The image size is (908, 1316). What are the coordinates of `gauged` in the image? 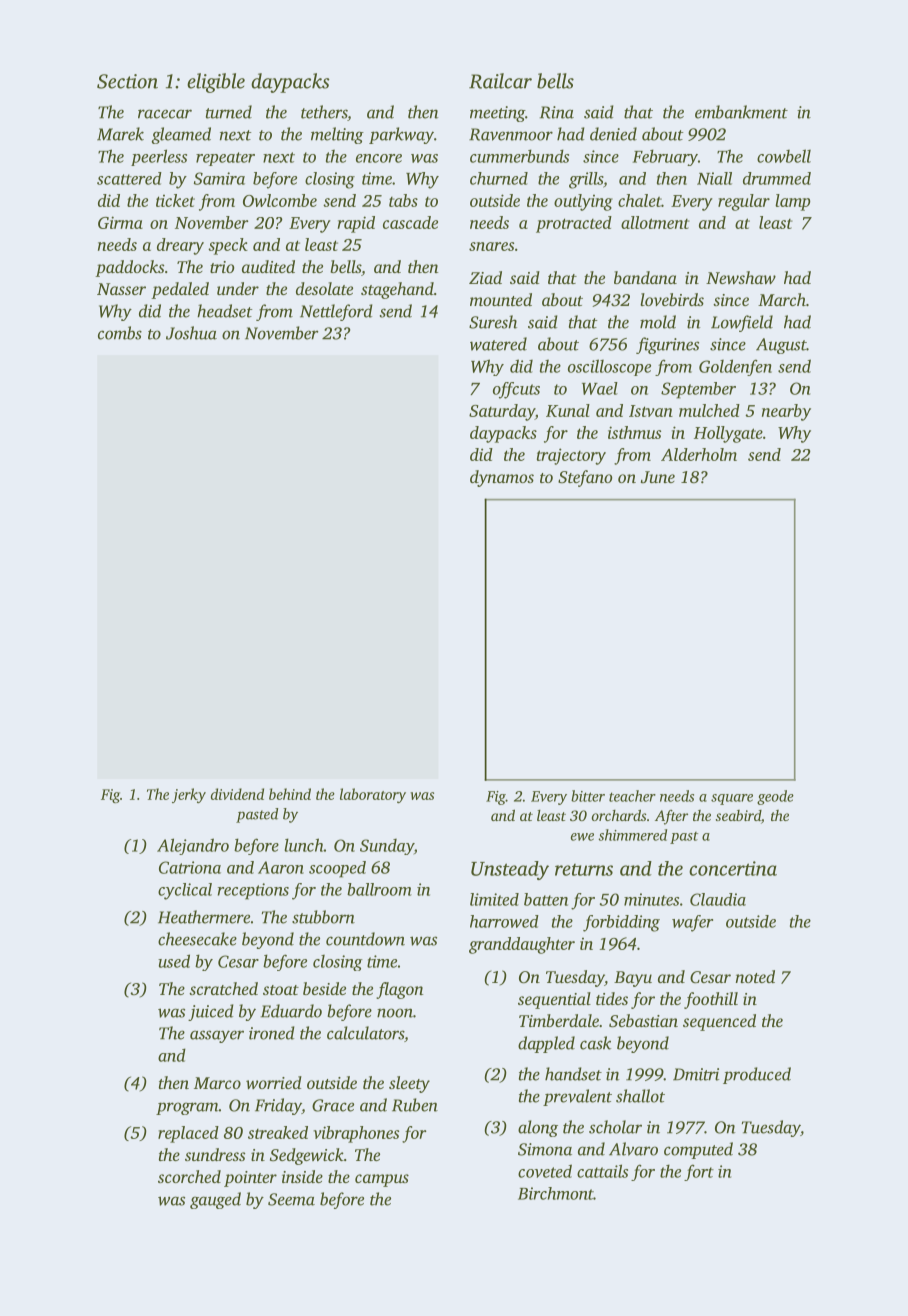 It's located at (215, 1200).
